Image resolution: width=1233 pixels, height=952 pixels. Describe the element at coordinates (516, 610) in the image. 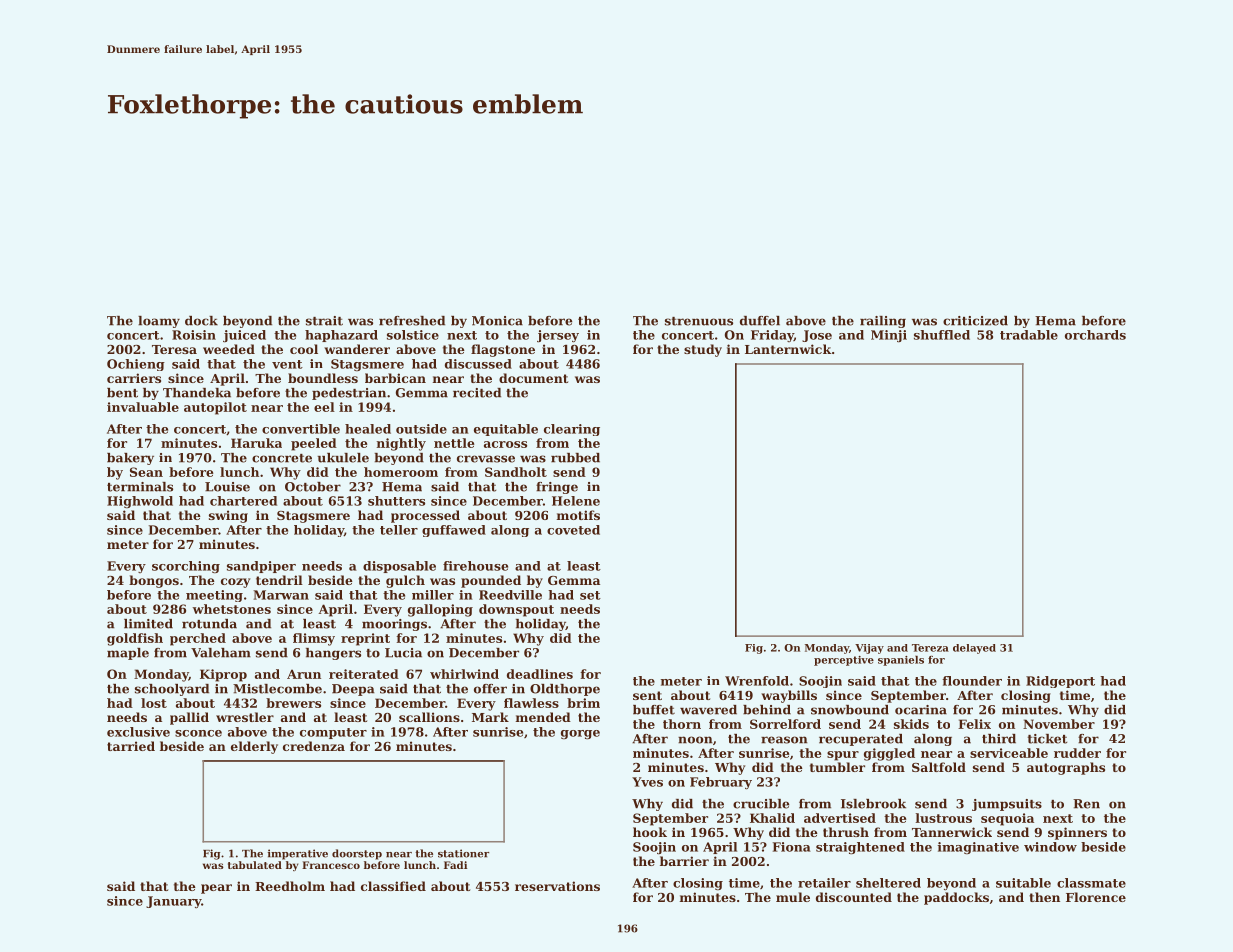

I see `downspout` at that location.
